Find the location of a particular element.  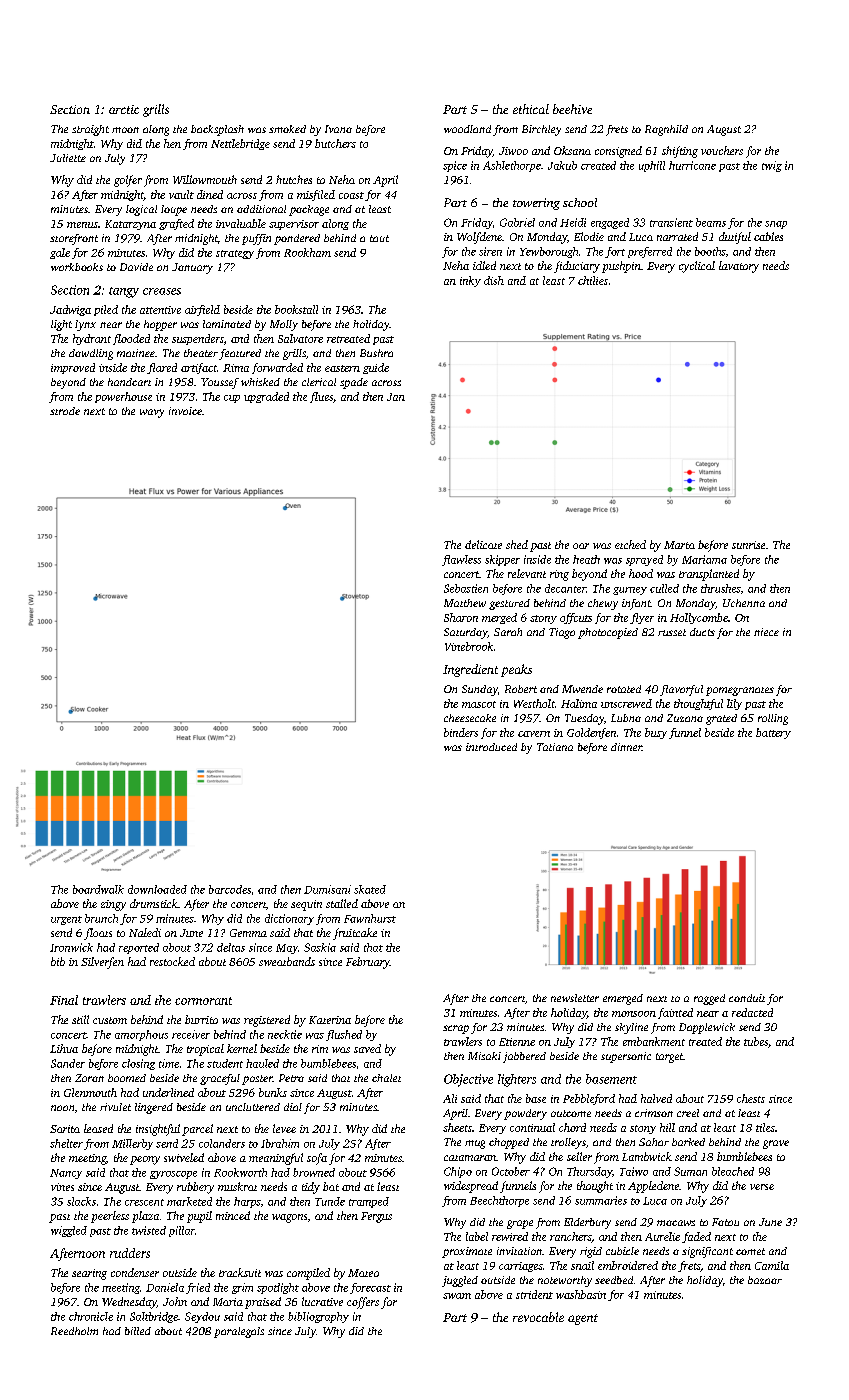

Chipo is located at coordinates (458, 1172).
